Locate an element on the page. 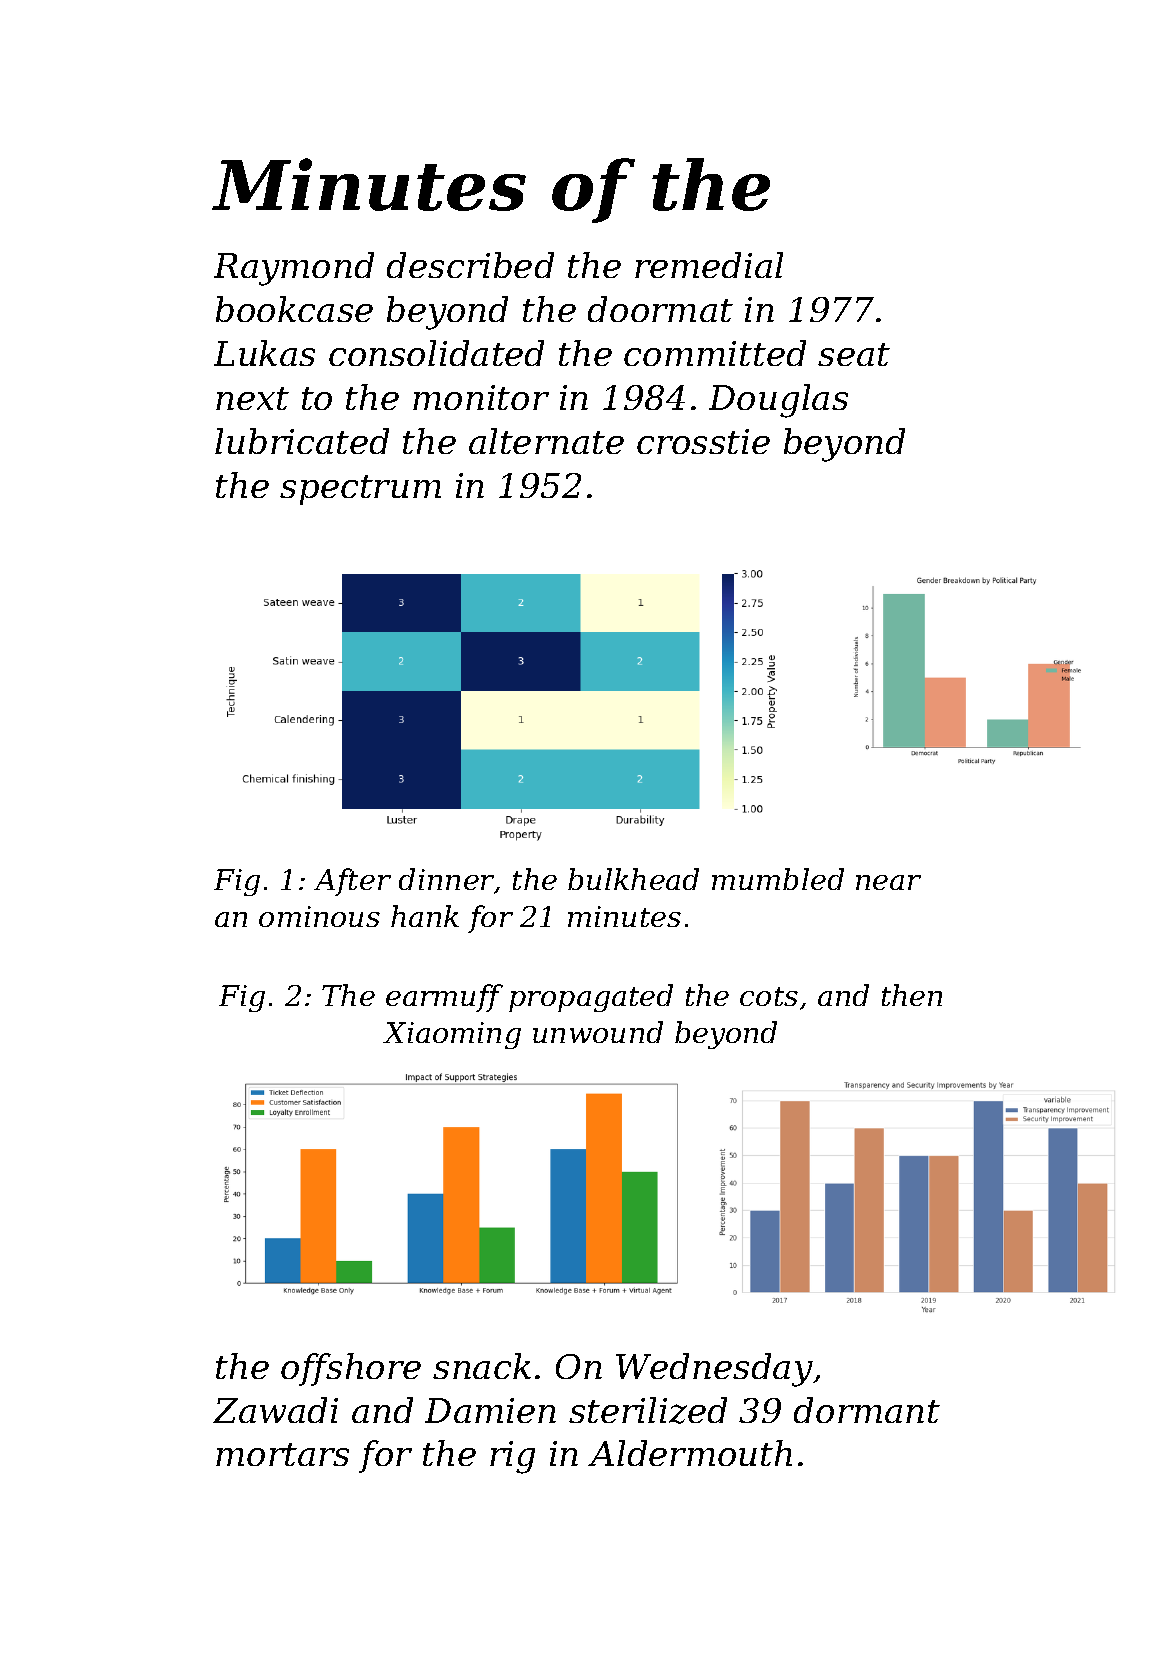  seat is located at coordinates (854, 354).
